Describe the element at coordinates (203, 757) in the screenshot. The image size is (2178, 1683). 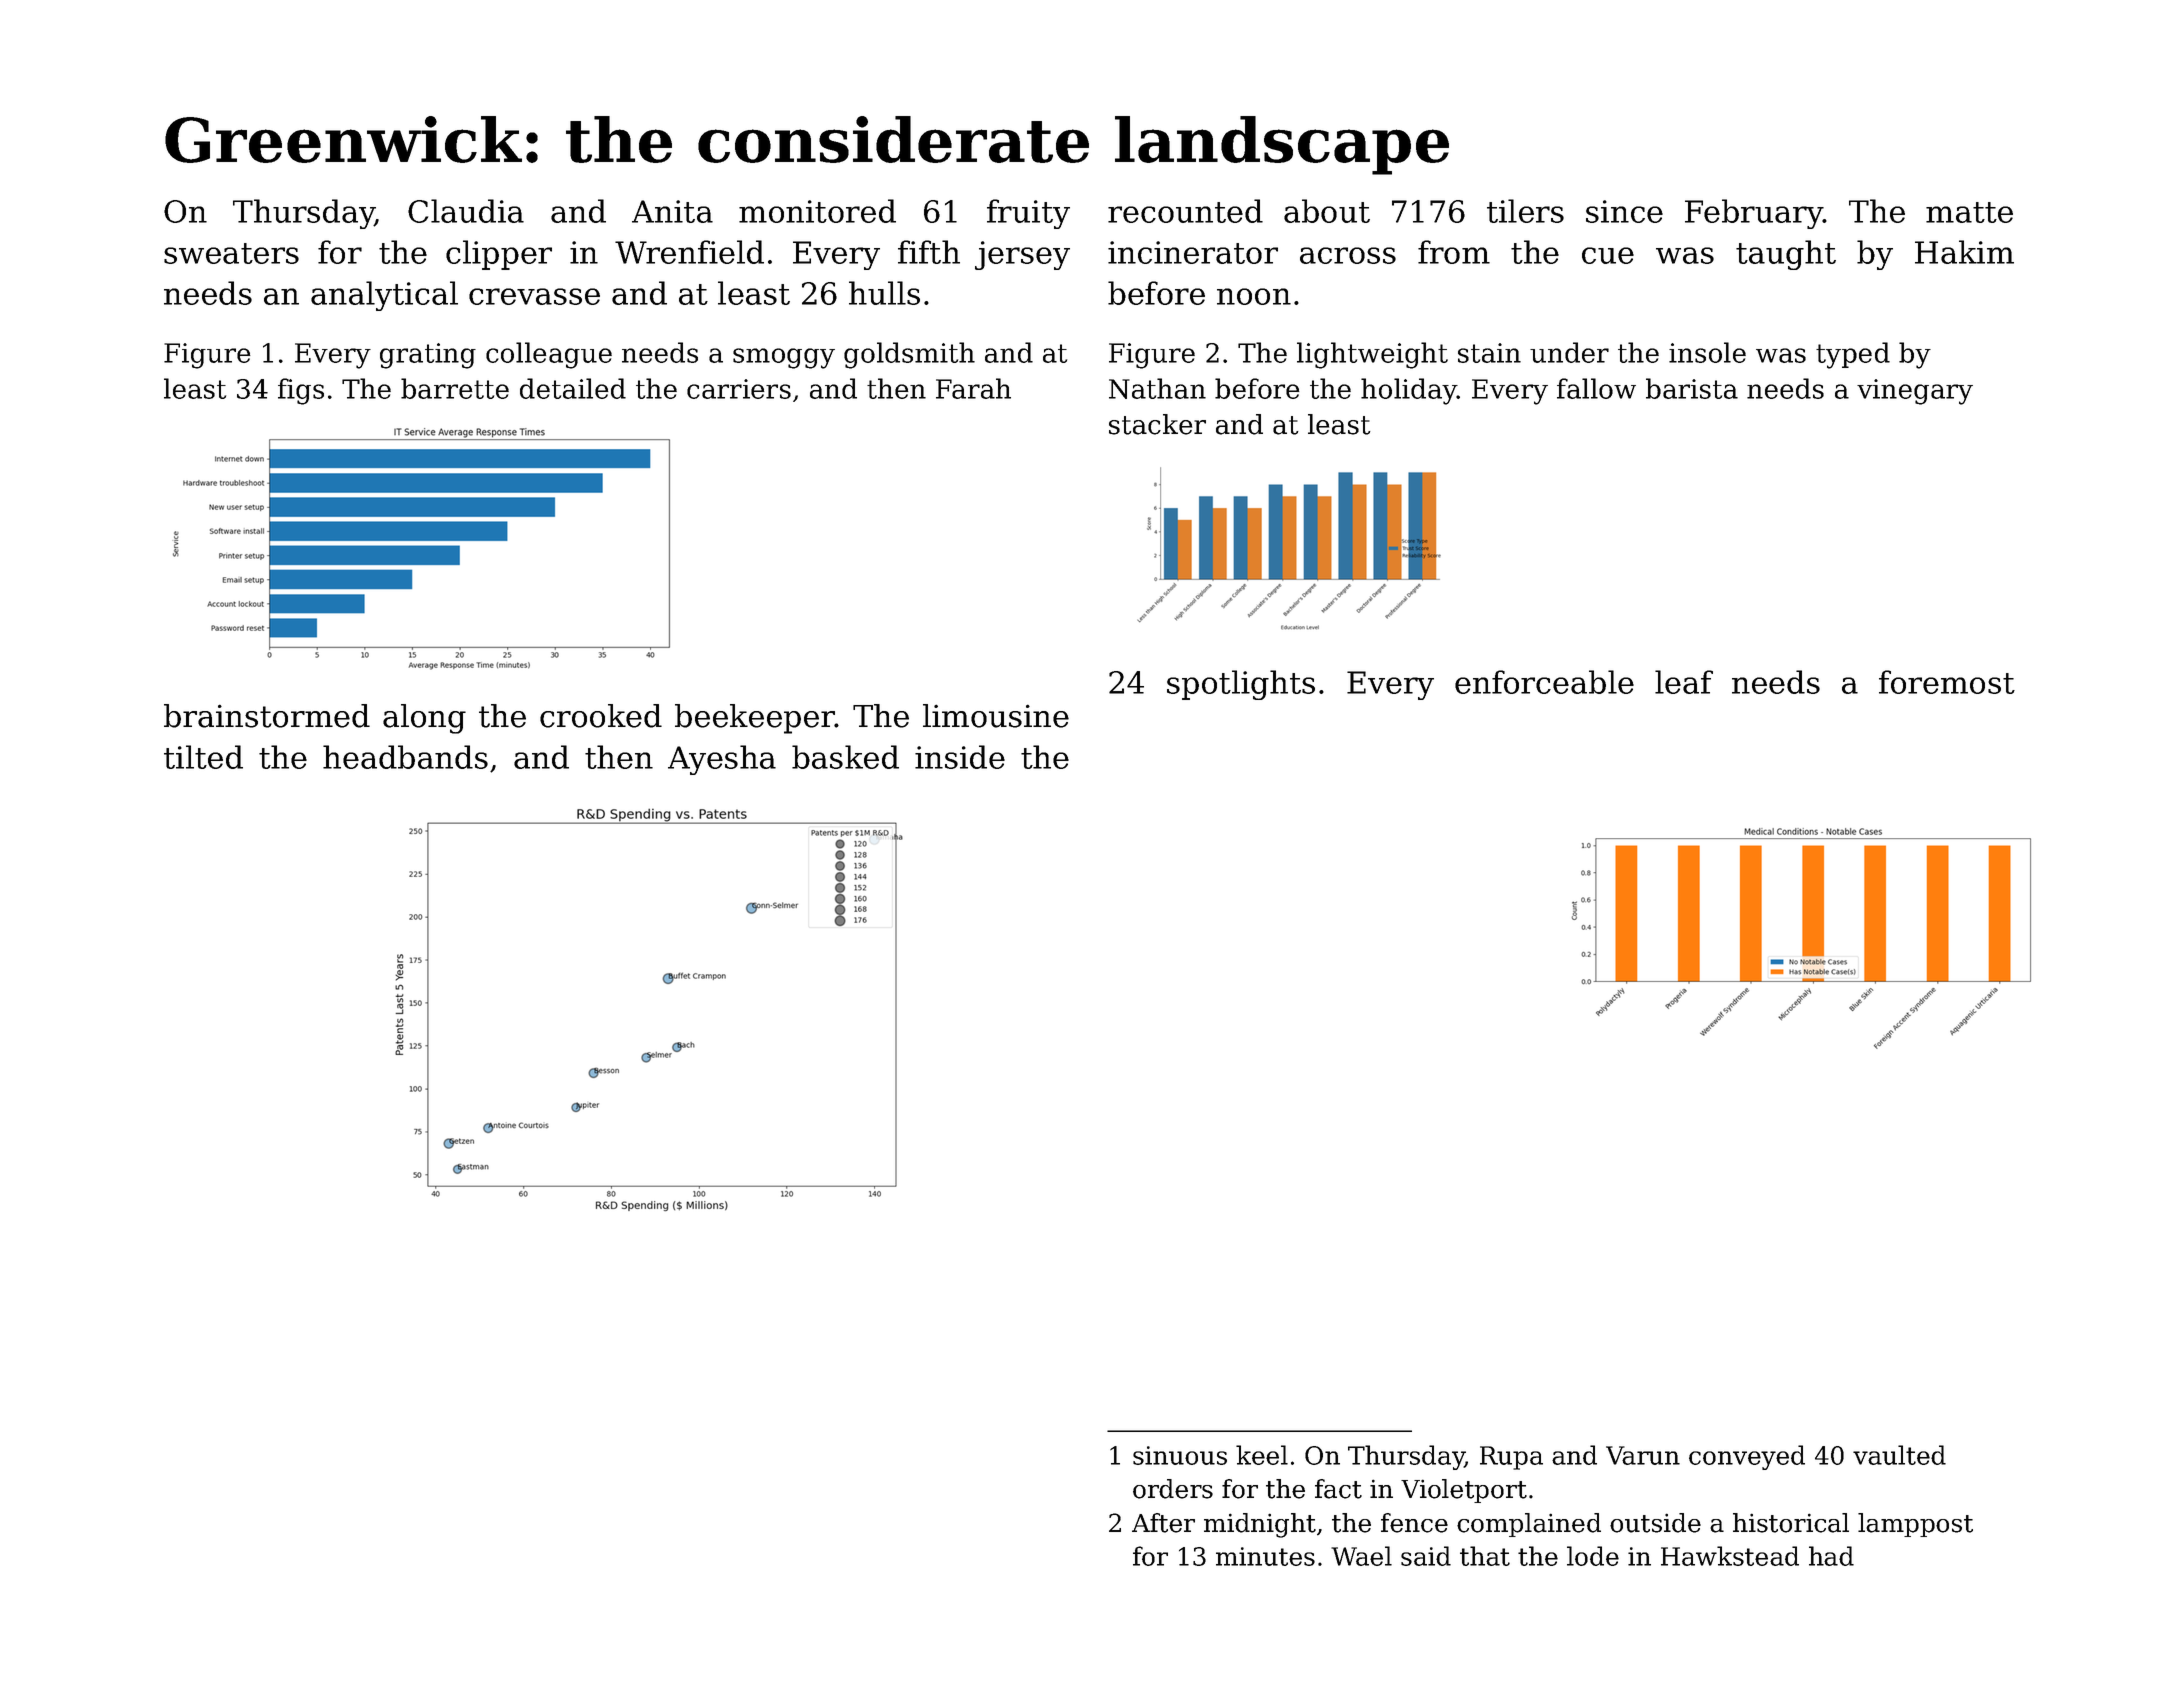
I see `tilted` at that location.
